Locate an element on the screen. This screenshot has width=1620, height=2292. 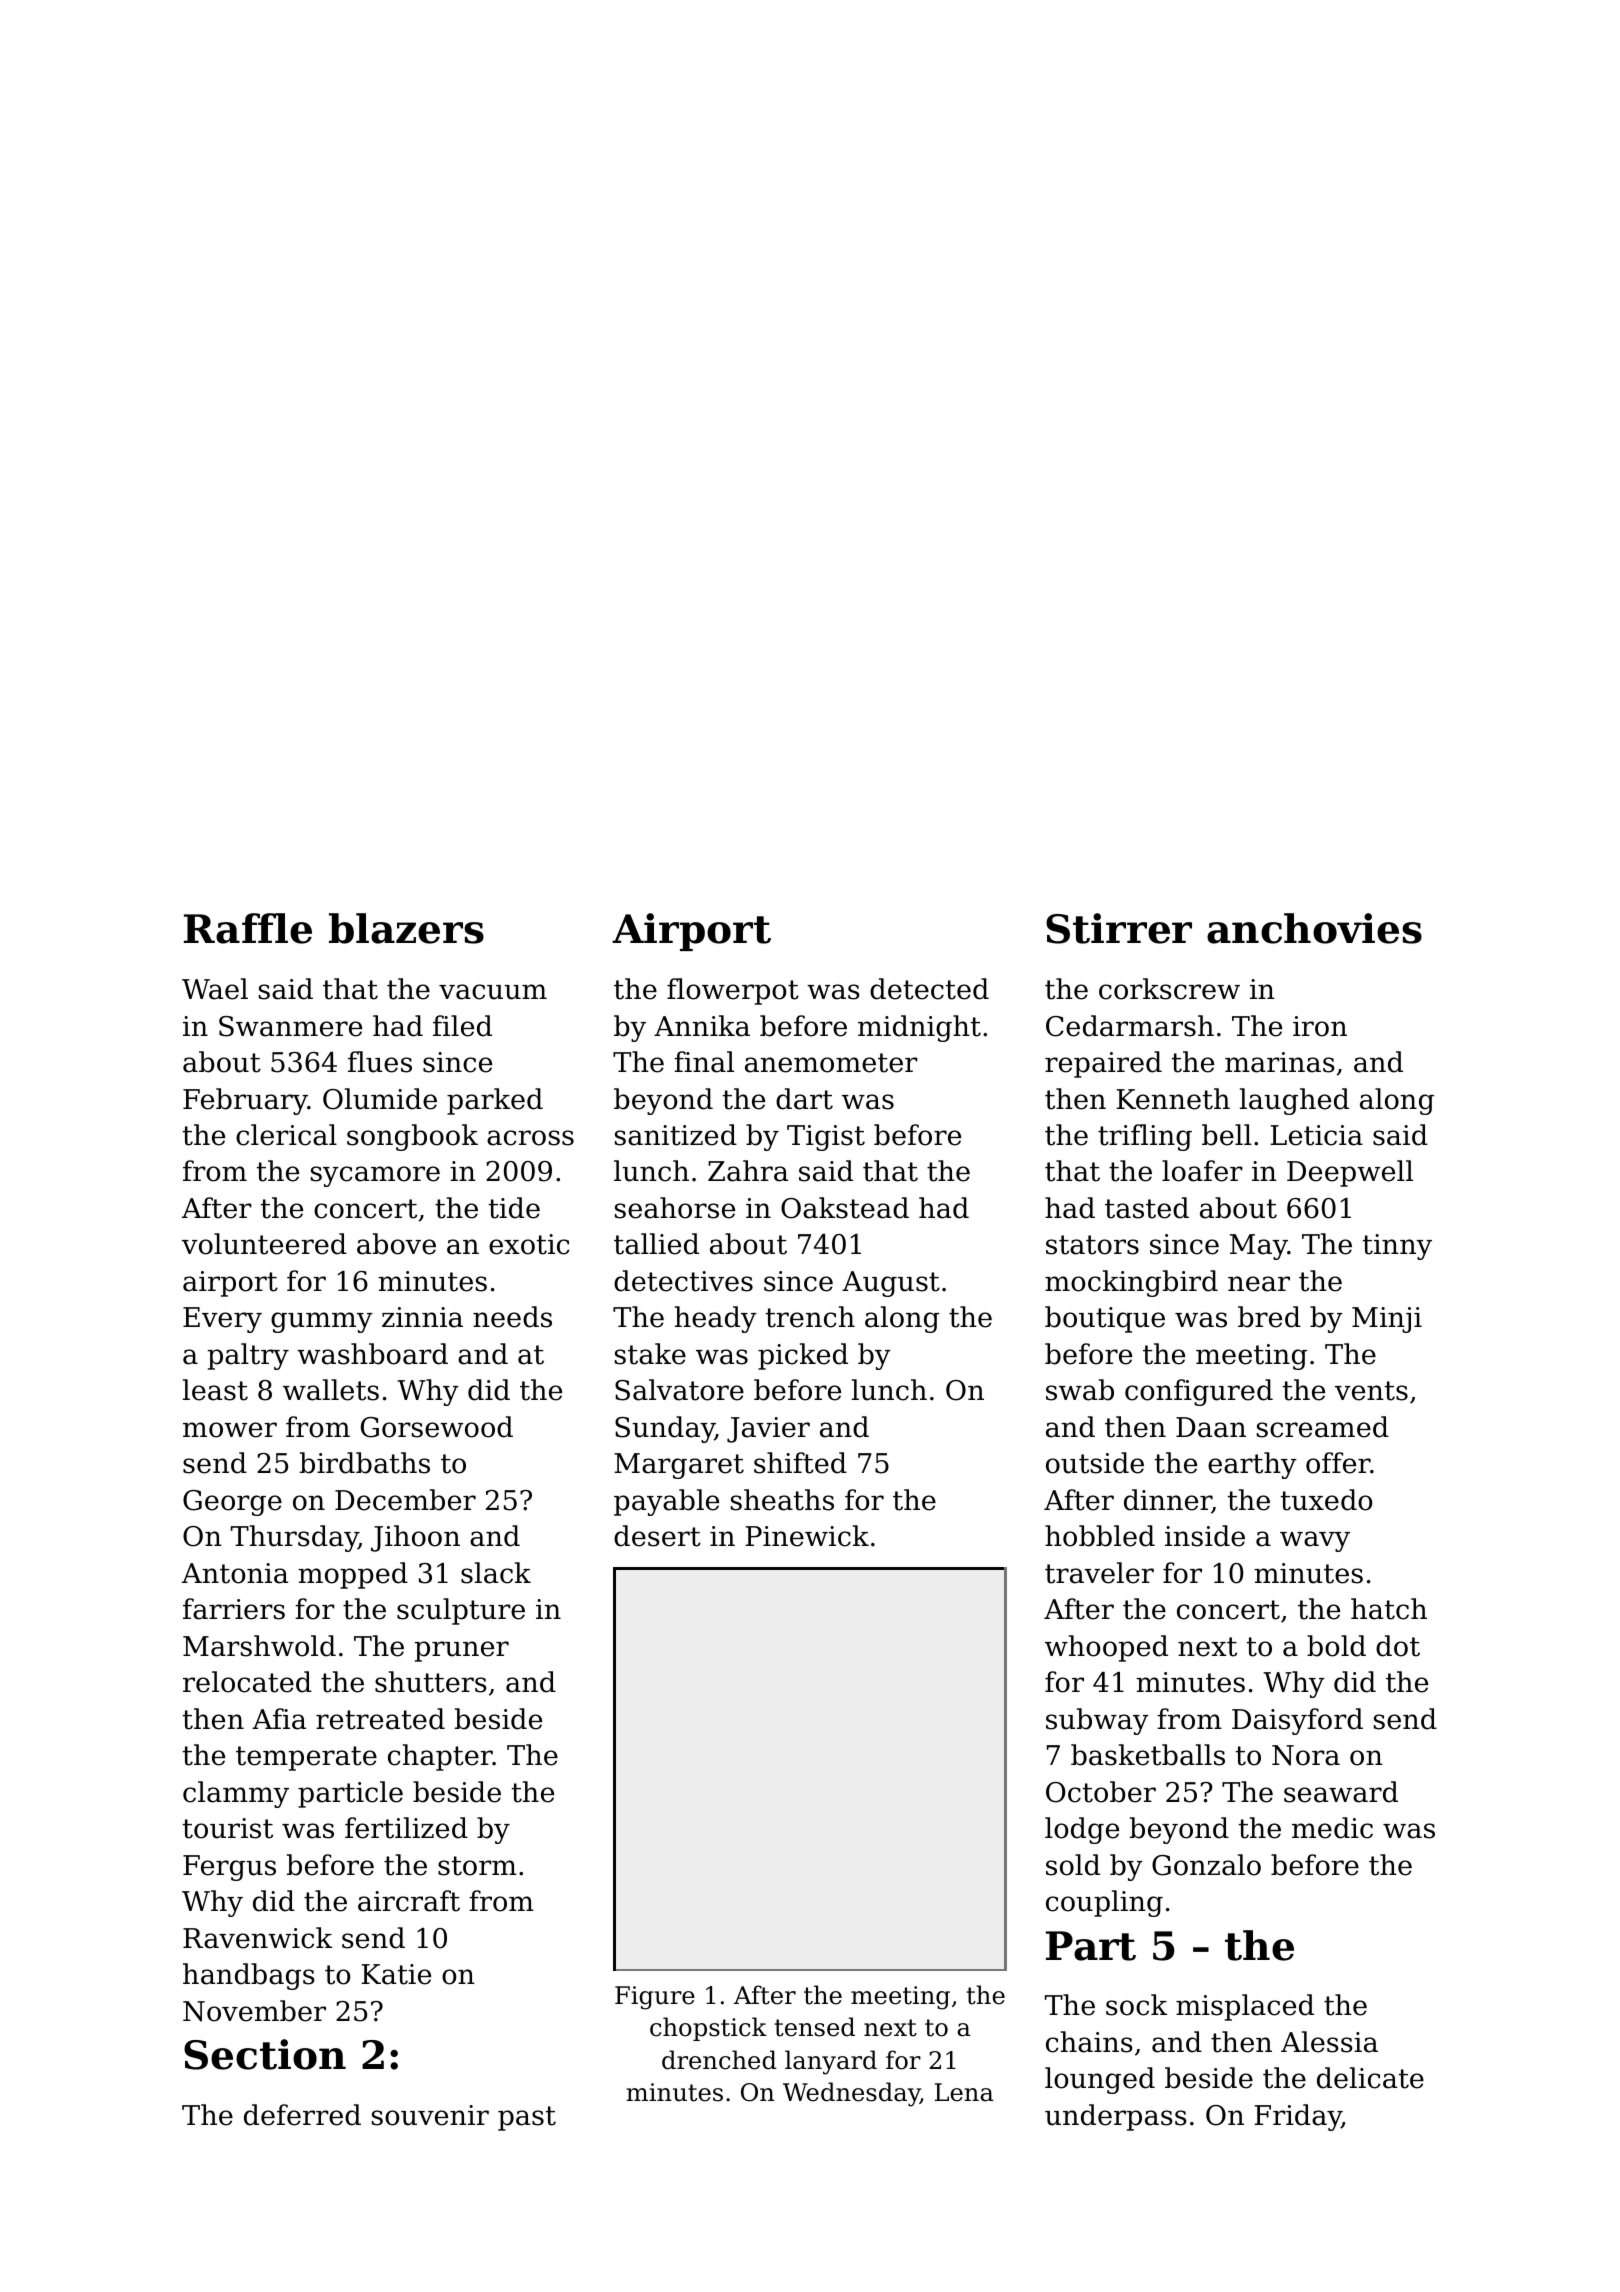
tuxedo is located at coordinates (1326, 1500).
